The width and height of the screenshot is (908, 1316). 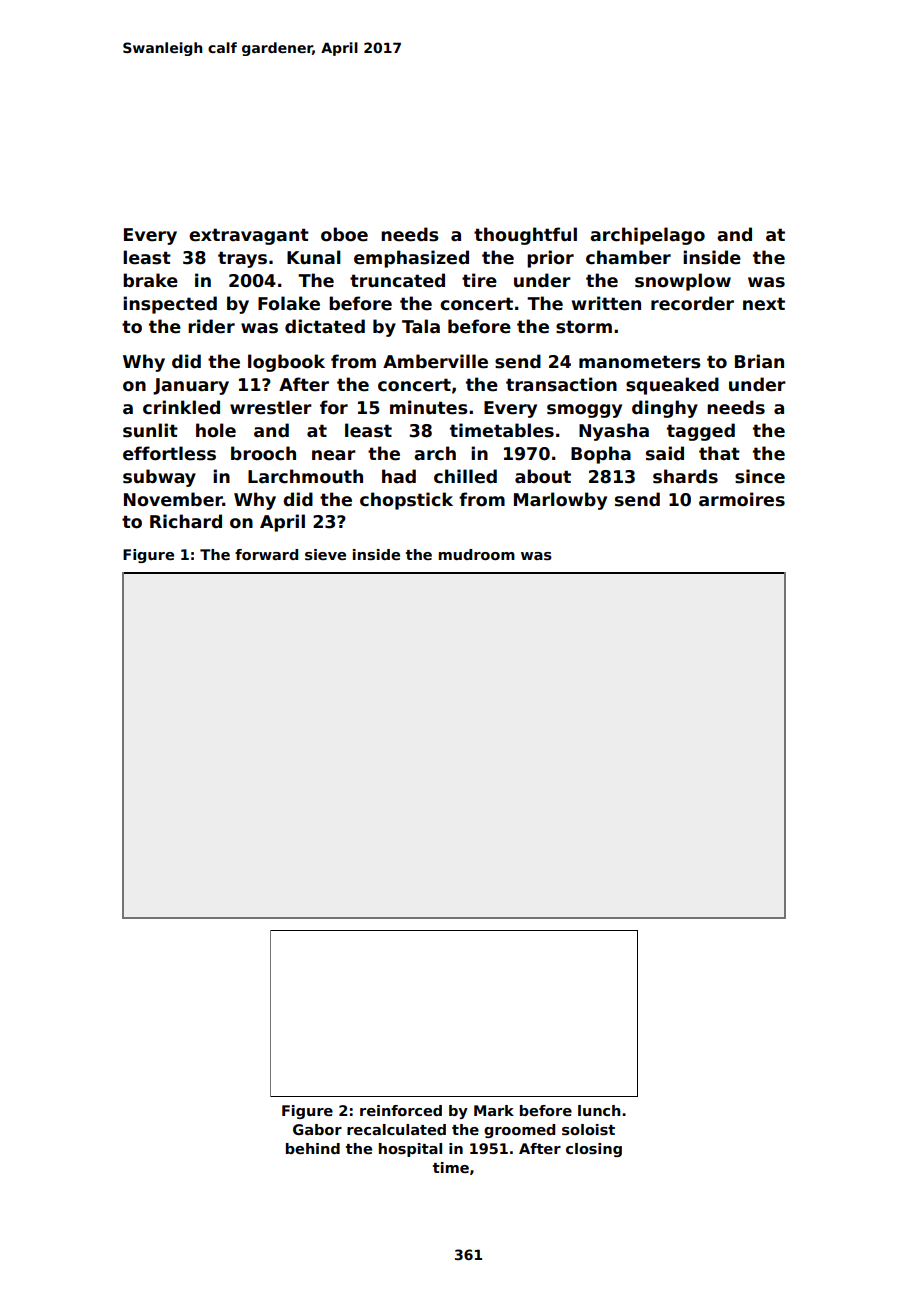 What do you see at coordinates (313, 1148) in the screenshot?
I see `behind` at bounding box center [313, 1148].
